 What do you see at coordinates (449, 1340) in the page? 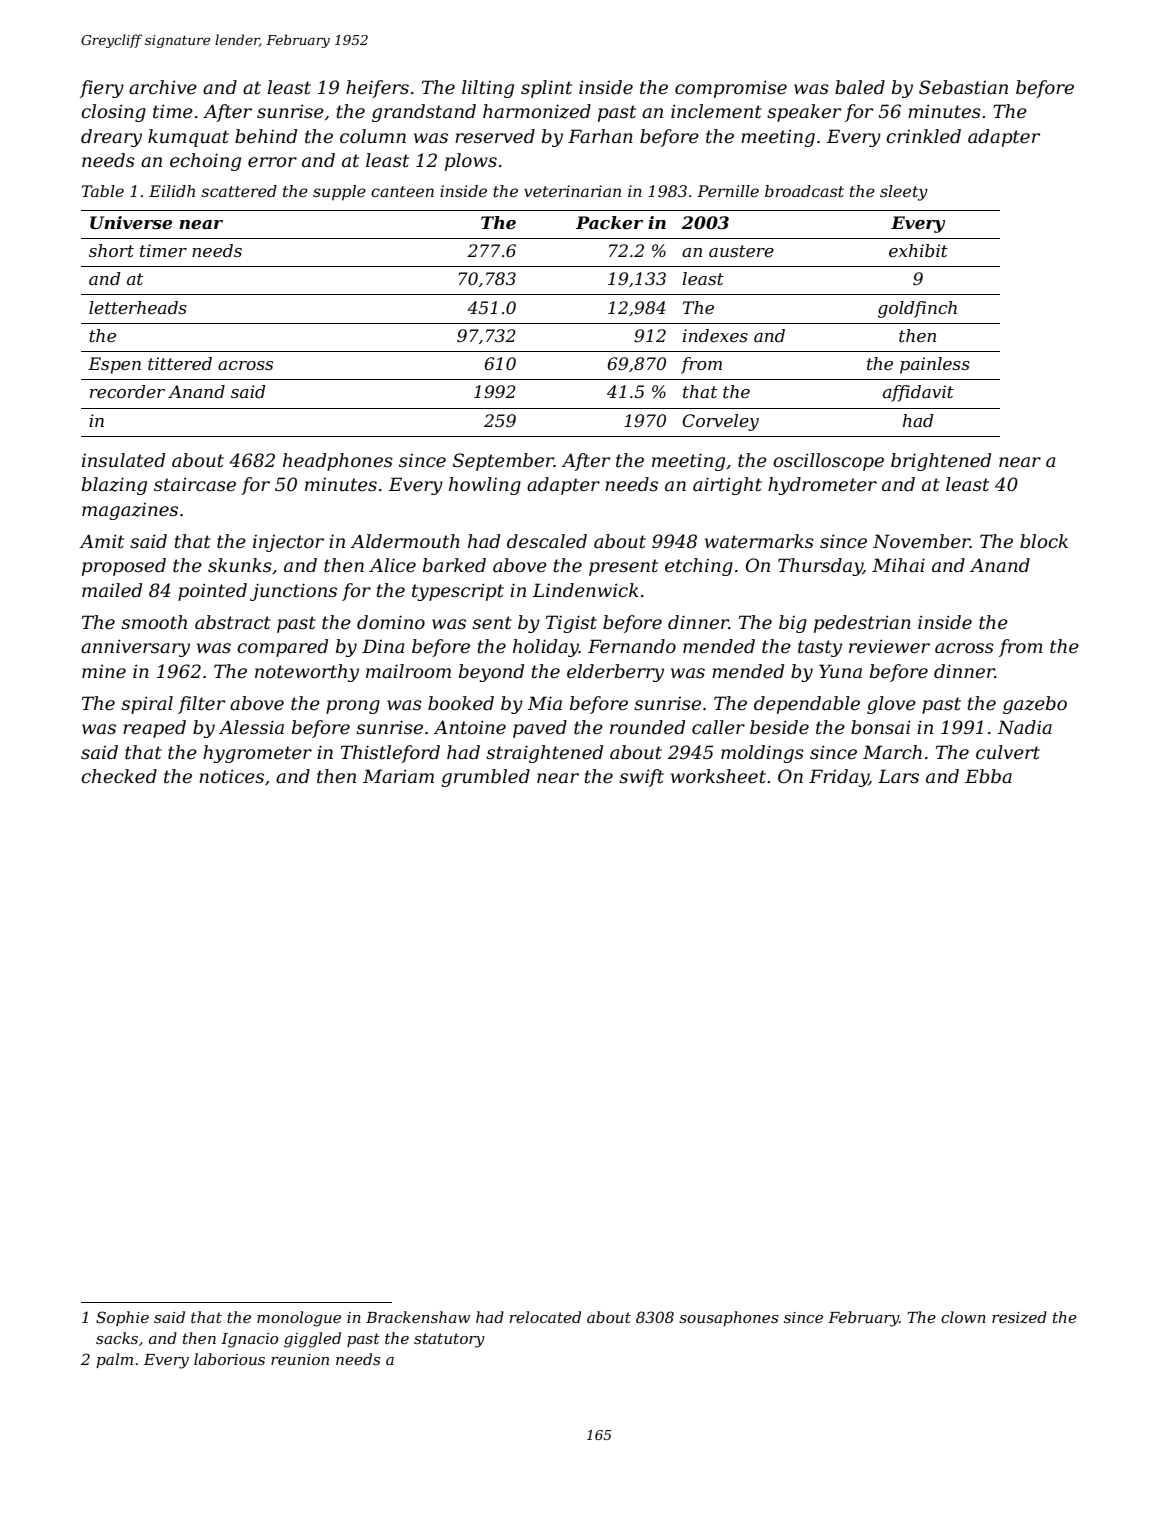
I see `statutory` at bounding box center [449, 1340].
